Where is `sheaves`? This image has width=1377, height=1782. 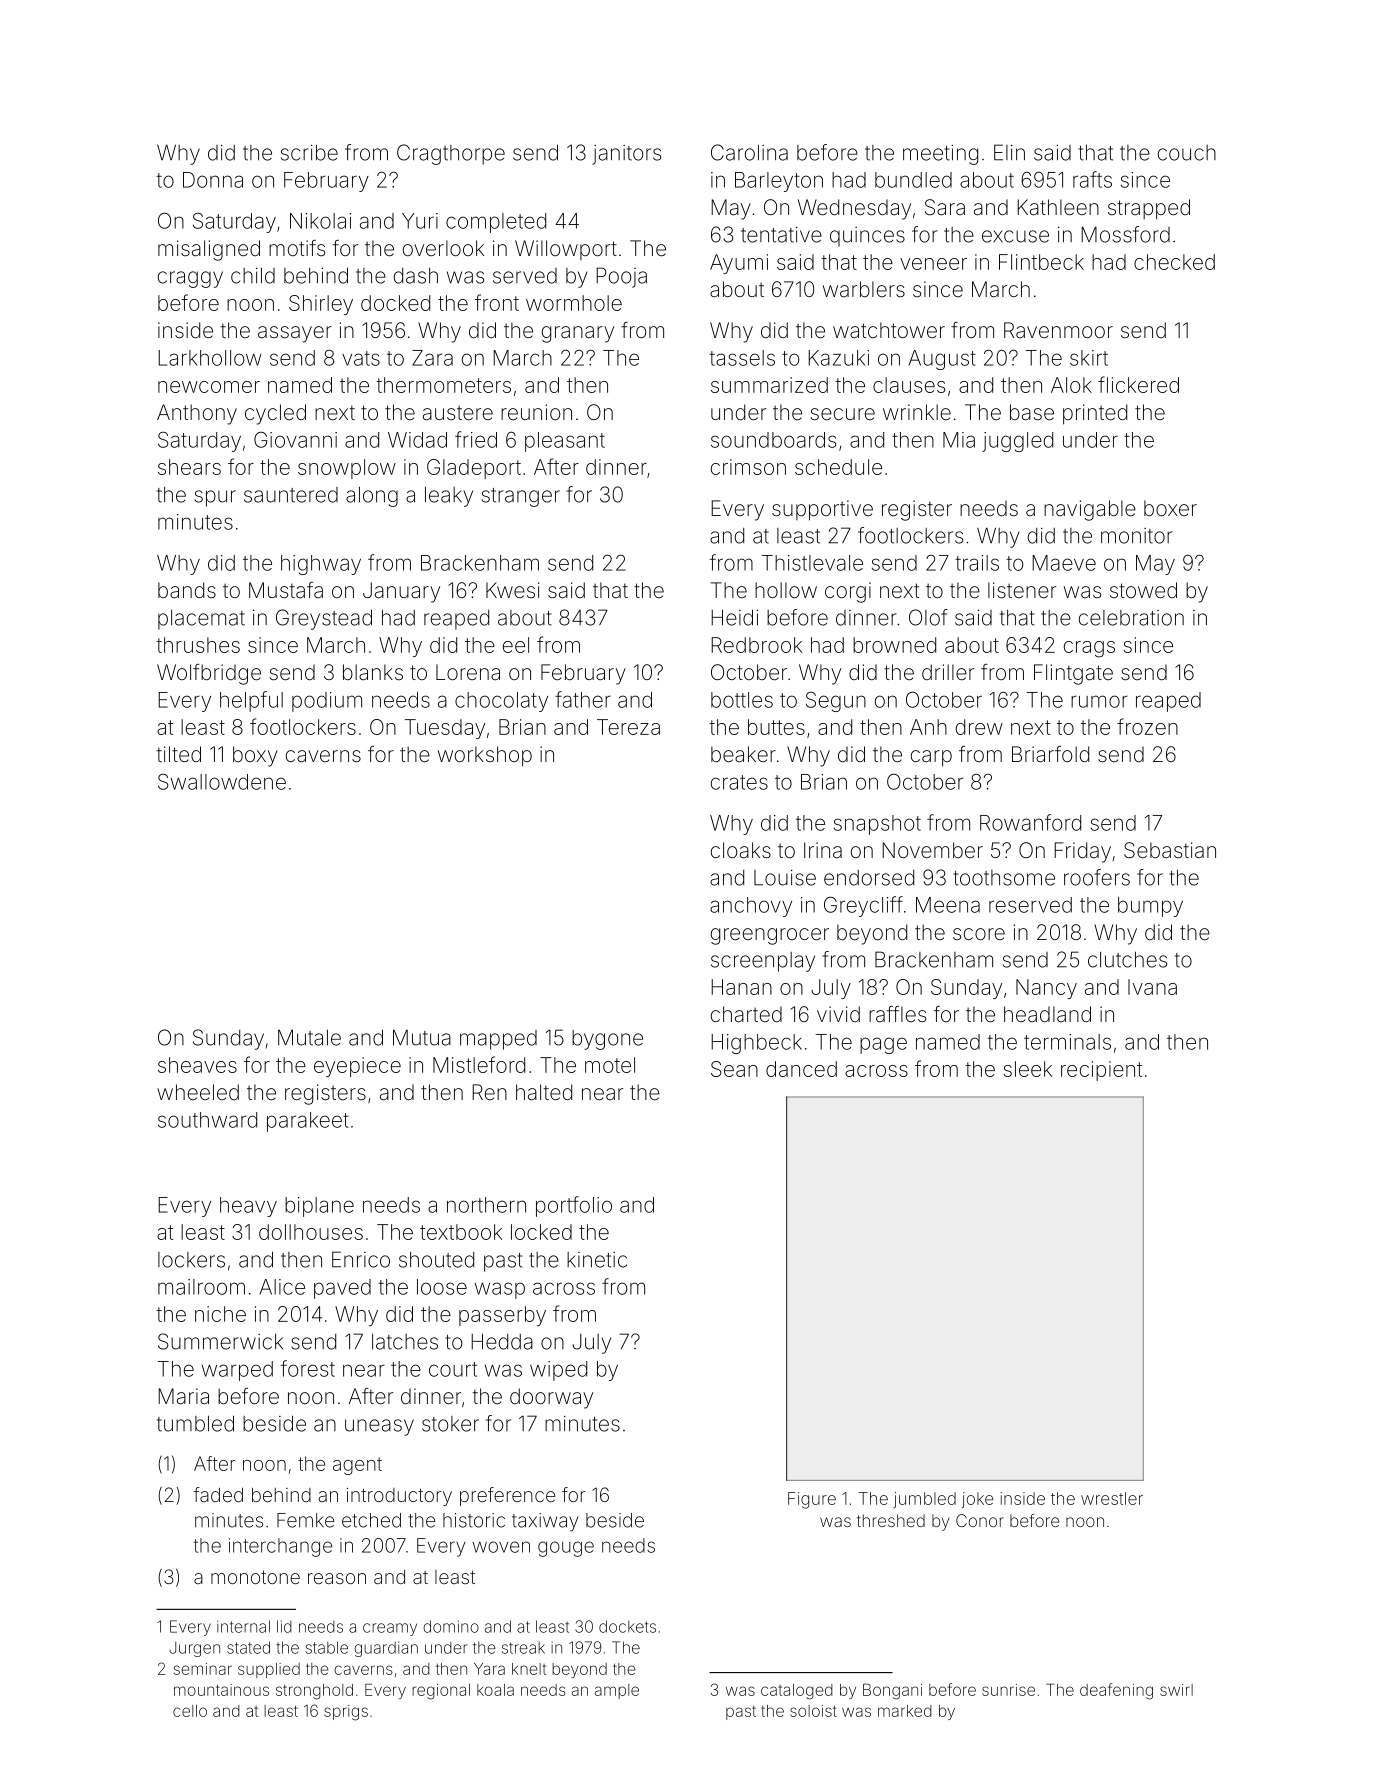 sheaves is located at coordinates (197, 1065).
